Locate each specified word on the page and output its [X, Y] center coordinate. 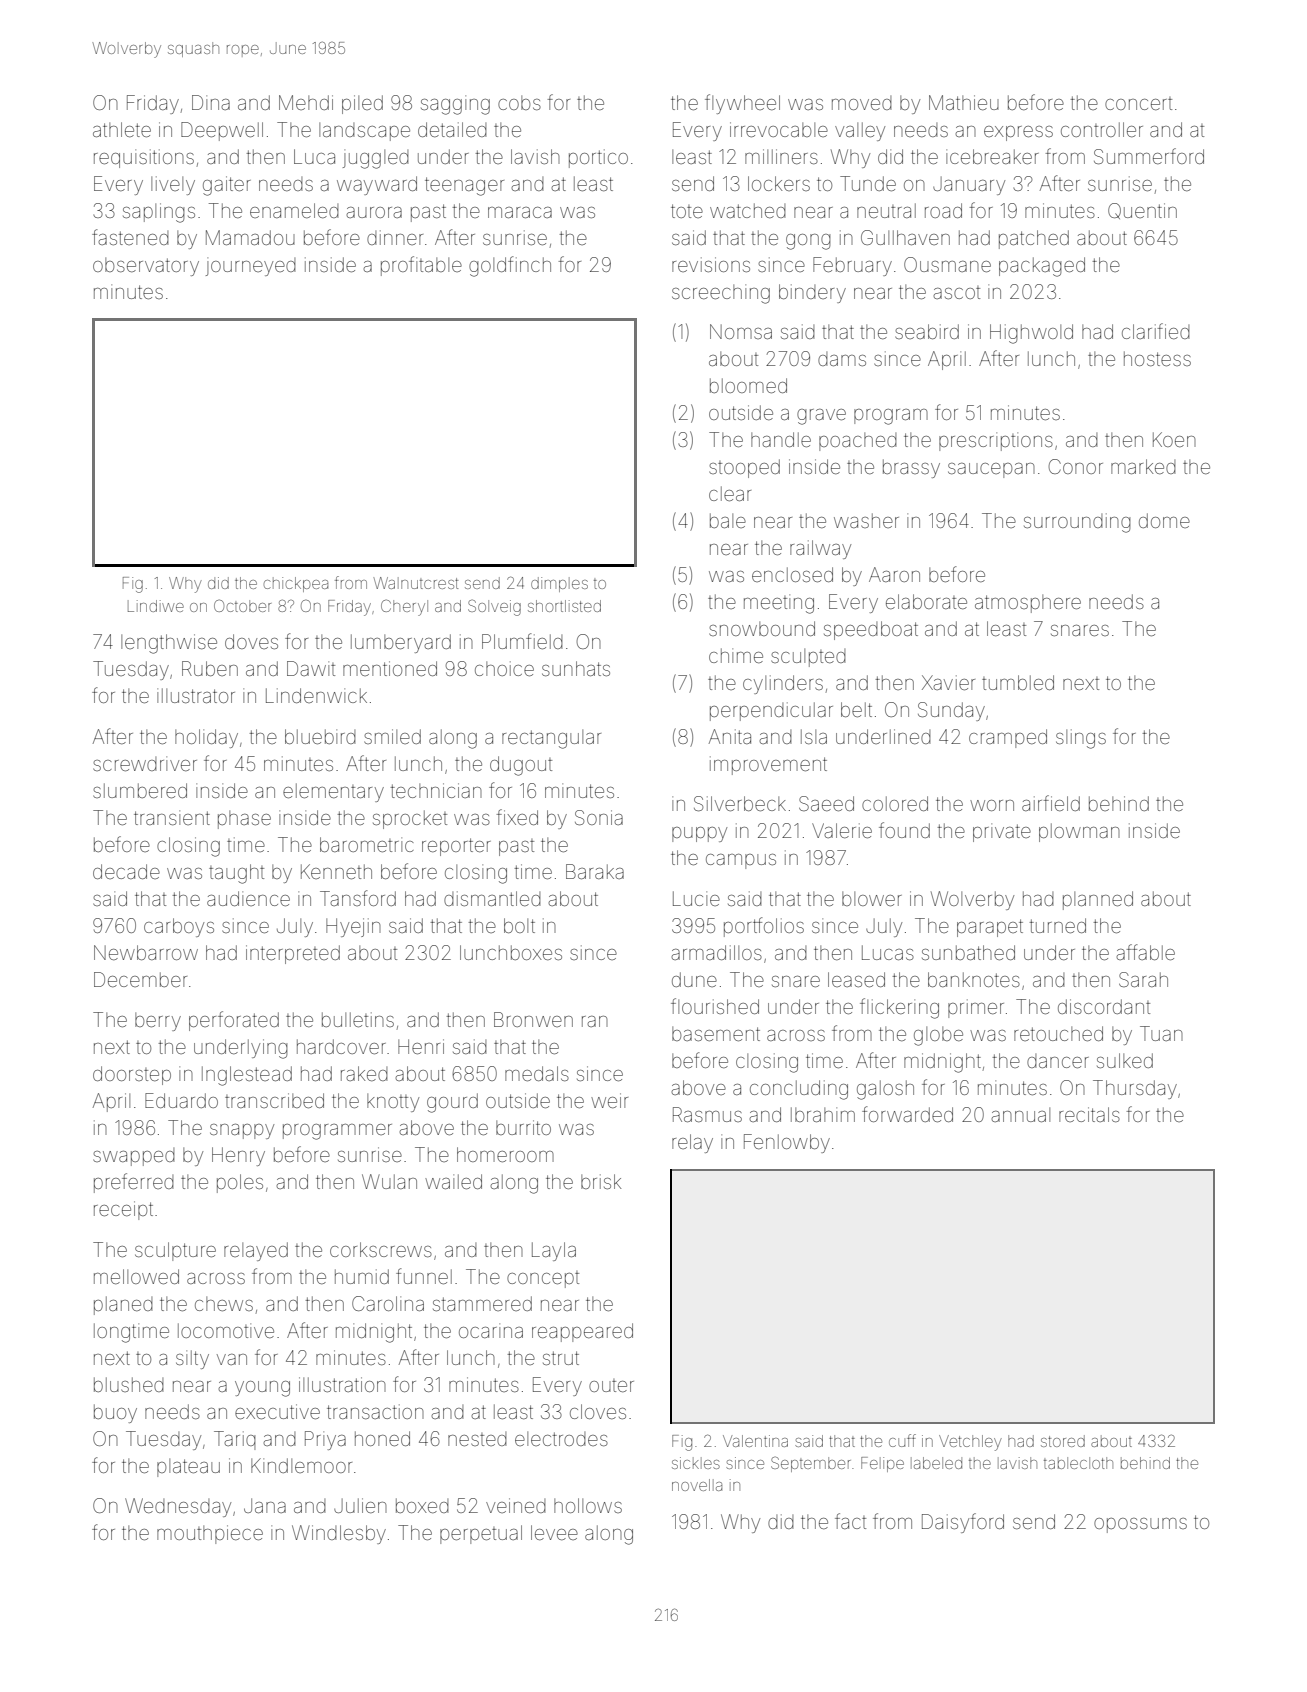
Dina [211, 102]
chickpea [296, 584]
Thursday [1135, 1089]
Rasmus [707, 1114]
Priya [325, 1440]
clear [730, 493]
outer [611, 1385]
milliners [781, 156]
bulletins [358, 1019]
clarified [1156, 331]
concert [1138, 103]
